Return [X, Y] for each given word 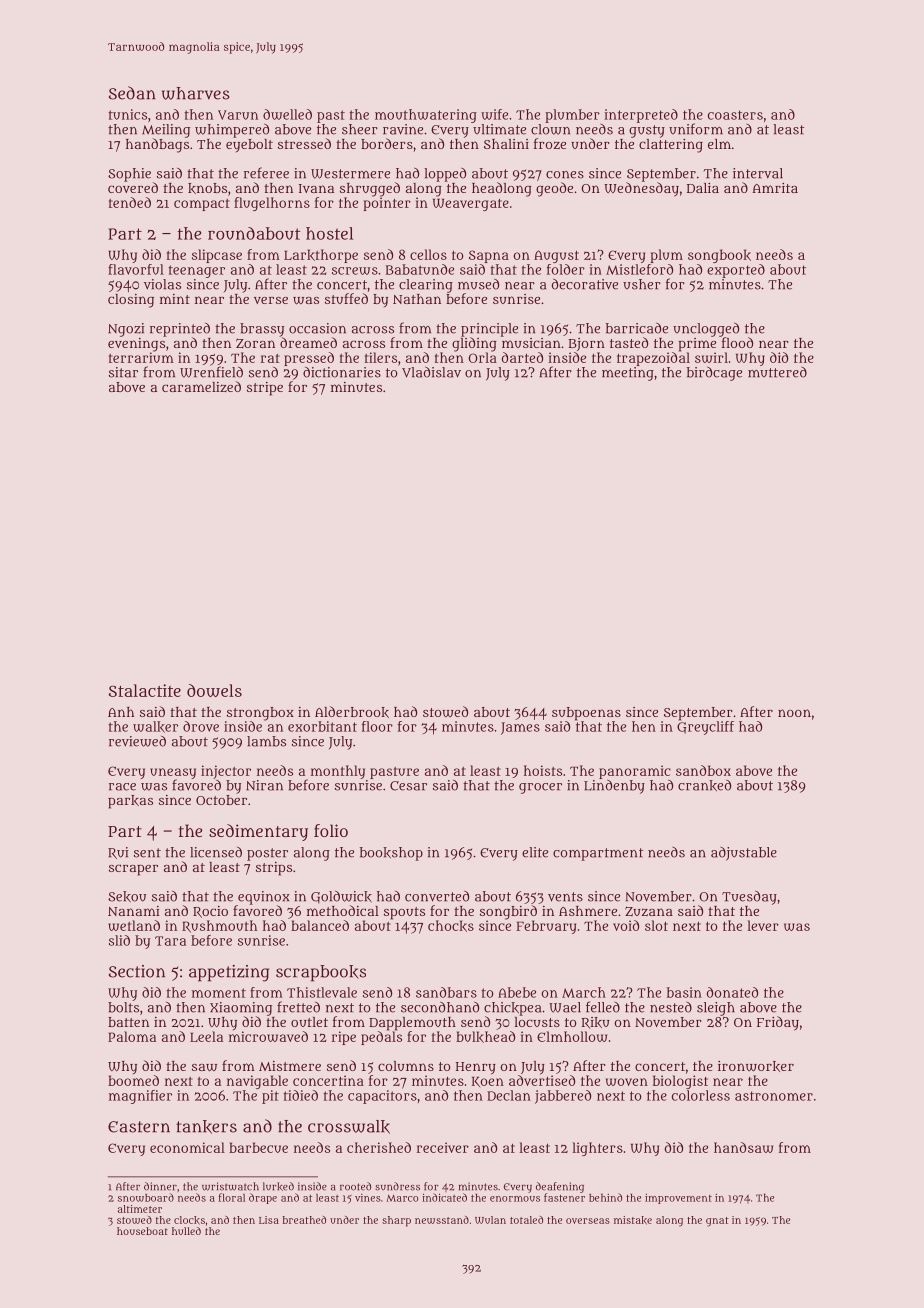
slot [656, 925]
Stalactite [145, 690]
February [546, 927]
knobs [207, 188]
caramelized [201, 386]
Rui [118, 853]
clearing [426, 286]
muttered [777, 372]
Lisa [269, 1220]
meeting [628, 374]
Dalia [703, 188]
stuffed [346, 298]
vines [368, 1198]
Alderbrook [352, 712]
